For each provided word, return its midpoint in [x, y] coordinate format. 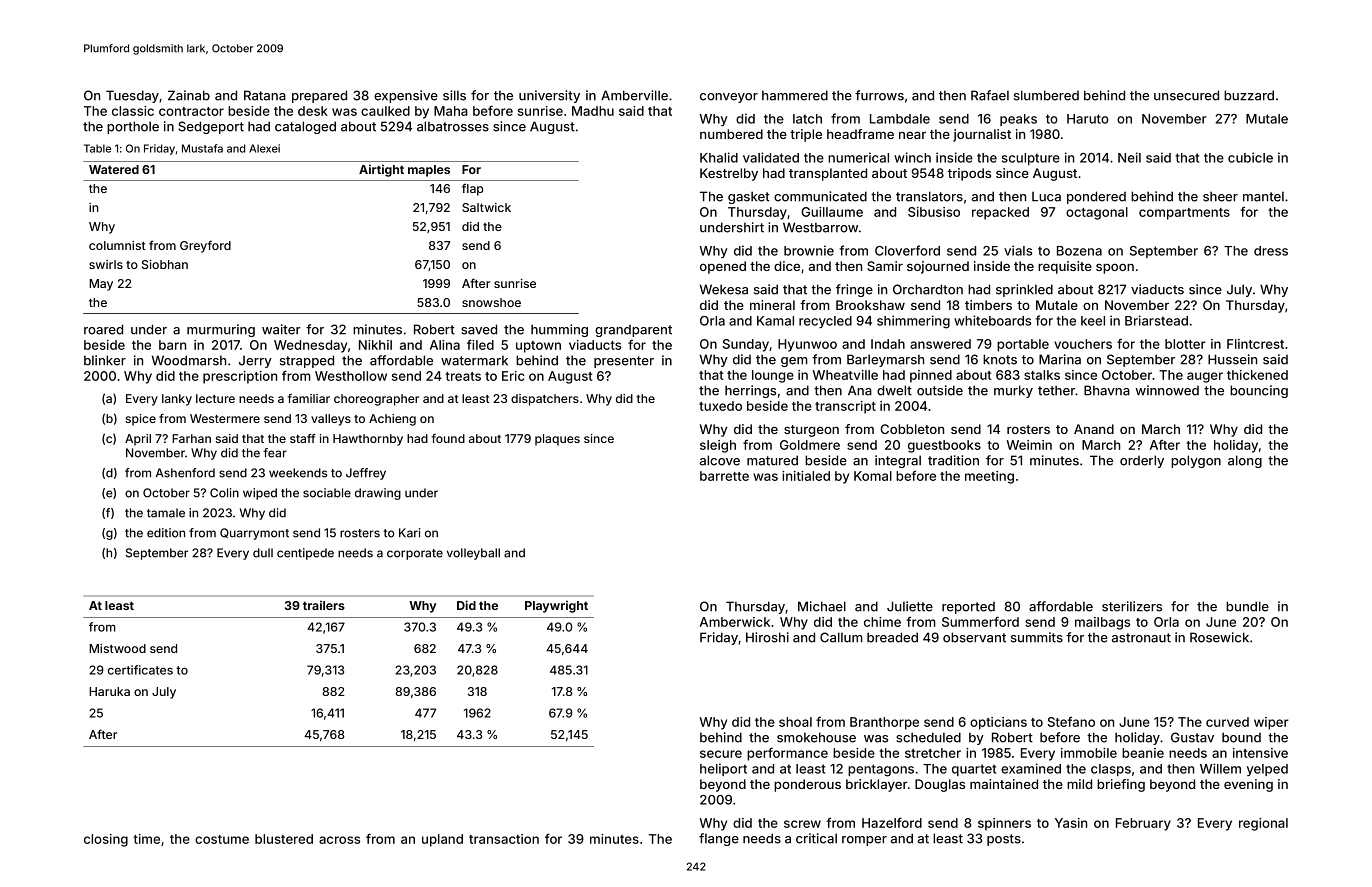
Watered [114, 169]
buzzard [1249, 95]
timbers [988, 305]
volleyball [473, 554]
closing [106, 840]
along [1245, 461]
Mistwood [117, 648]
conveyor [729, 98]
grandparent [633, 331]
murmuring [221, 330]
